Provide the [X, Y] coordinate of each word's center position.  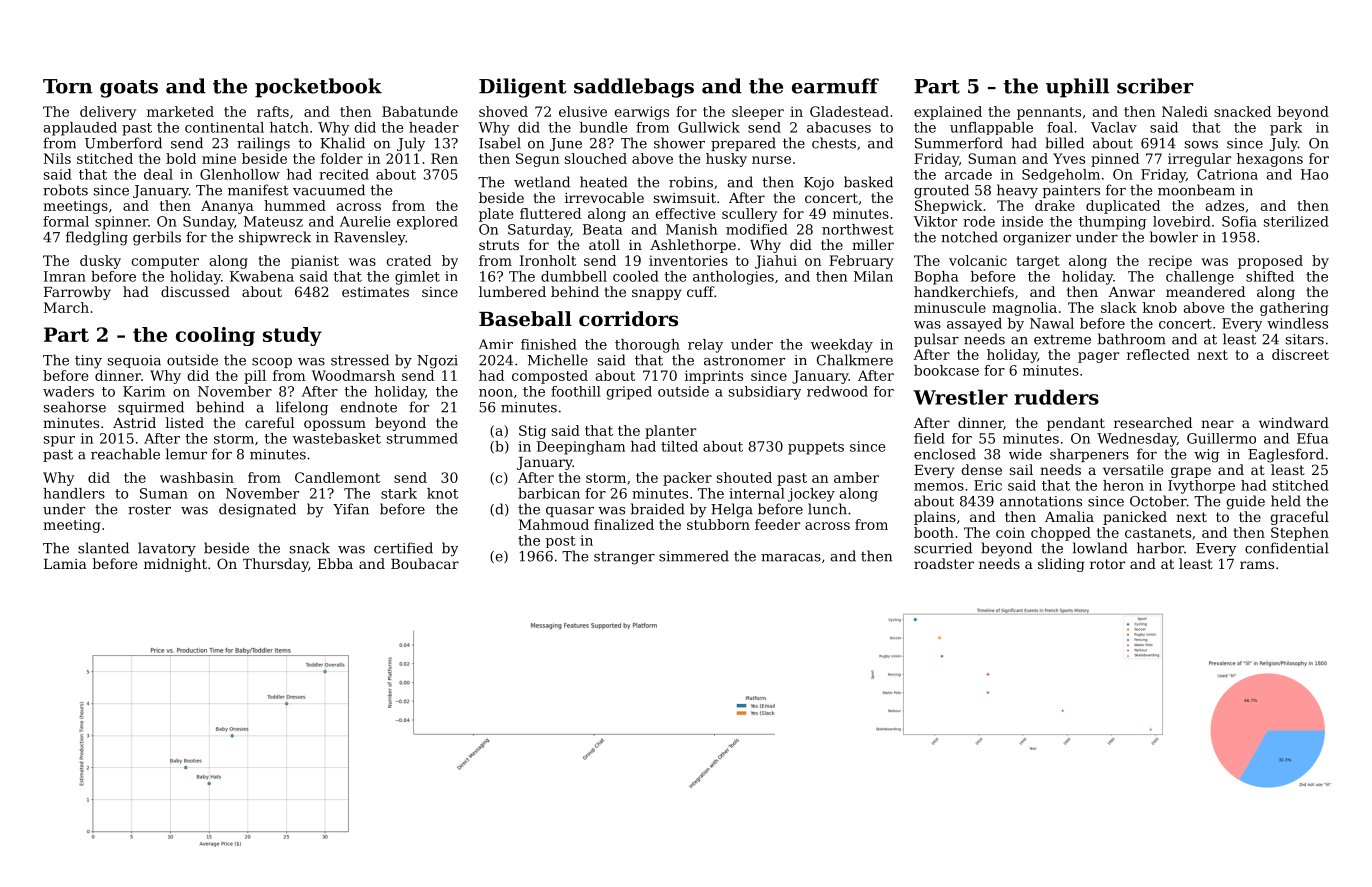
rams [1257, 565]
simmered [694, 556]
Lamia [65, 564]
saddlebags [634, 88]
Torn [67, 86]
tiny [88, 362]
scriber [1155, 86]
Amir [496, 344]
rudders [1056, 397]
